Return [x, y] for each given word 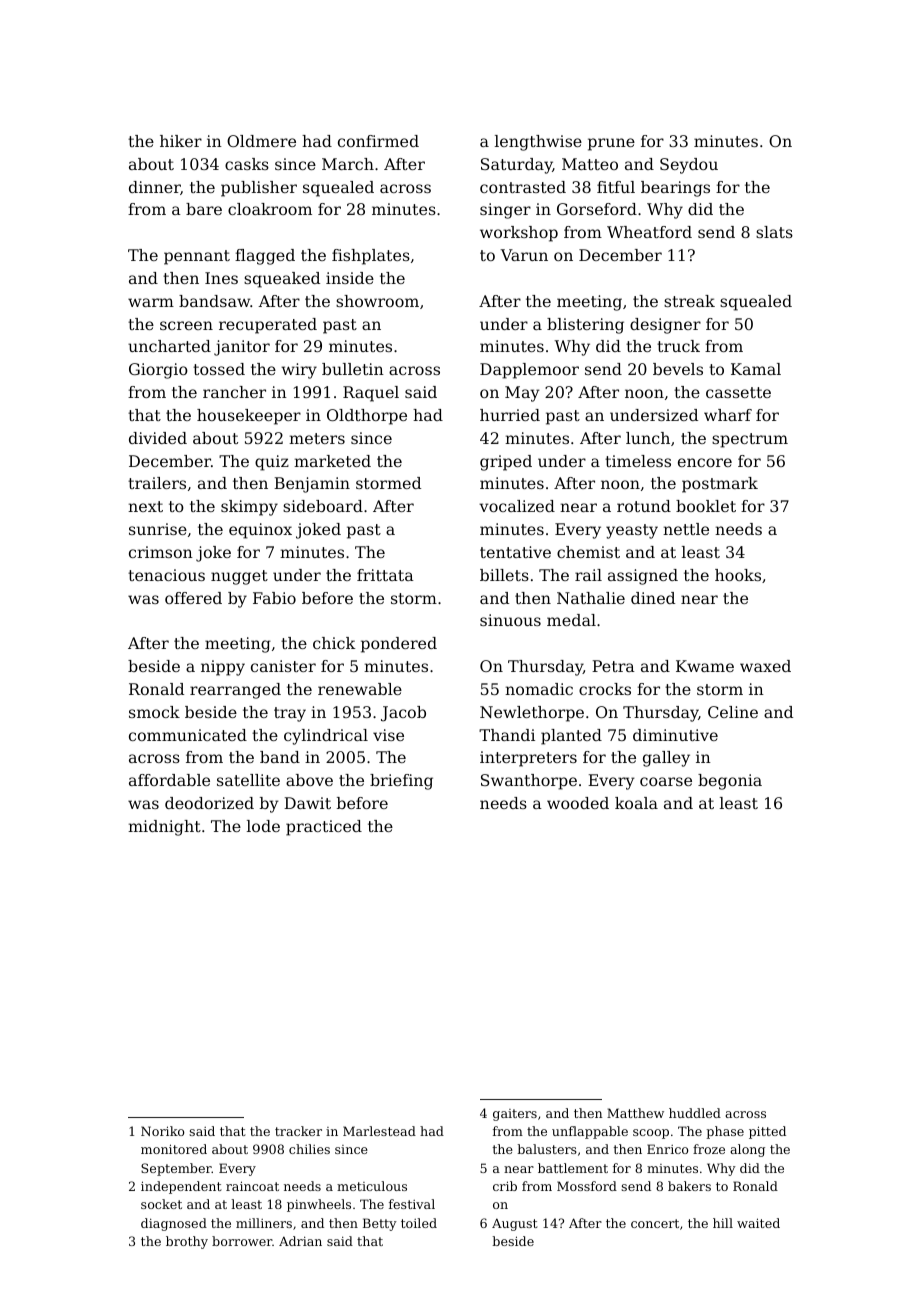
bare [204, 209]
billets [504, 575]
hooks [738, 575]
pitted [767, 1132]
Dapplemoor [529, 371]
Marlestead [379, 1131]
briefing [401, 782]
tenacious [166, 575]
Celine [733, 712]
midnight [164, 828]
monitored [174, 1149]
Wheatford [649, 232]
